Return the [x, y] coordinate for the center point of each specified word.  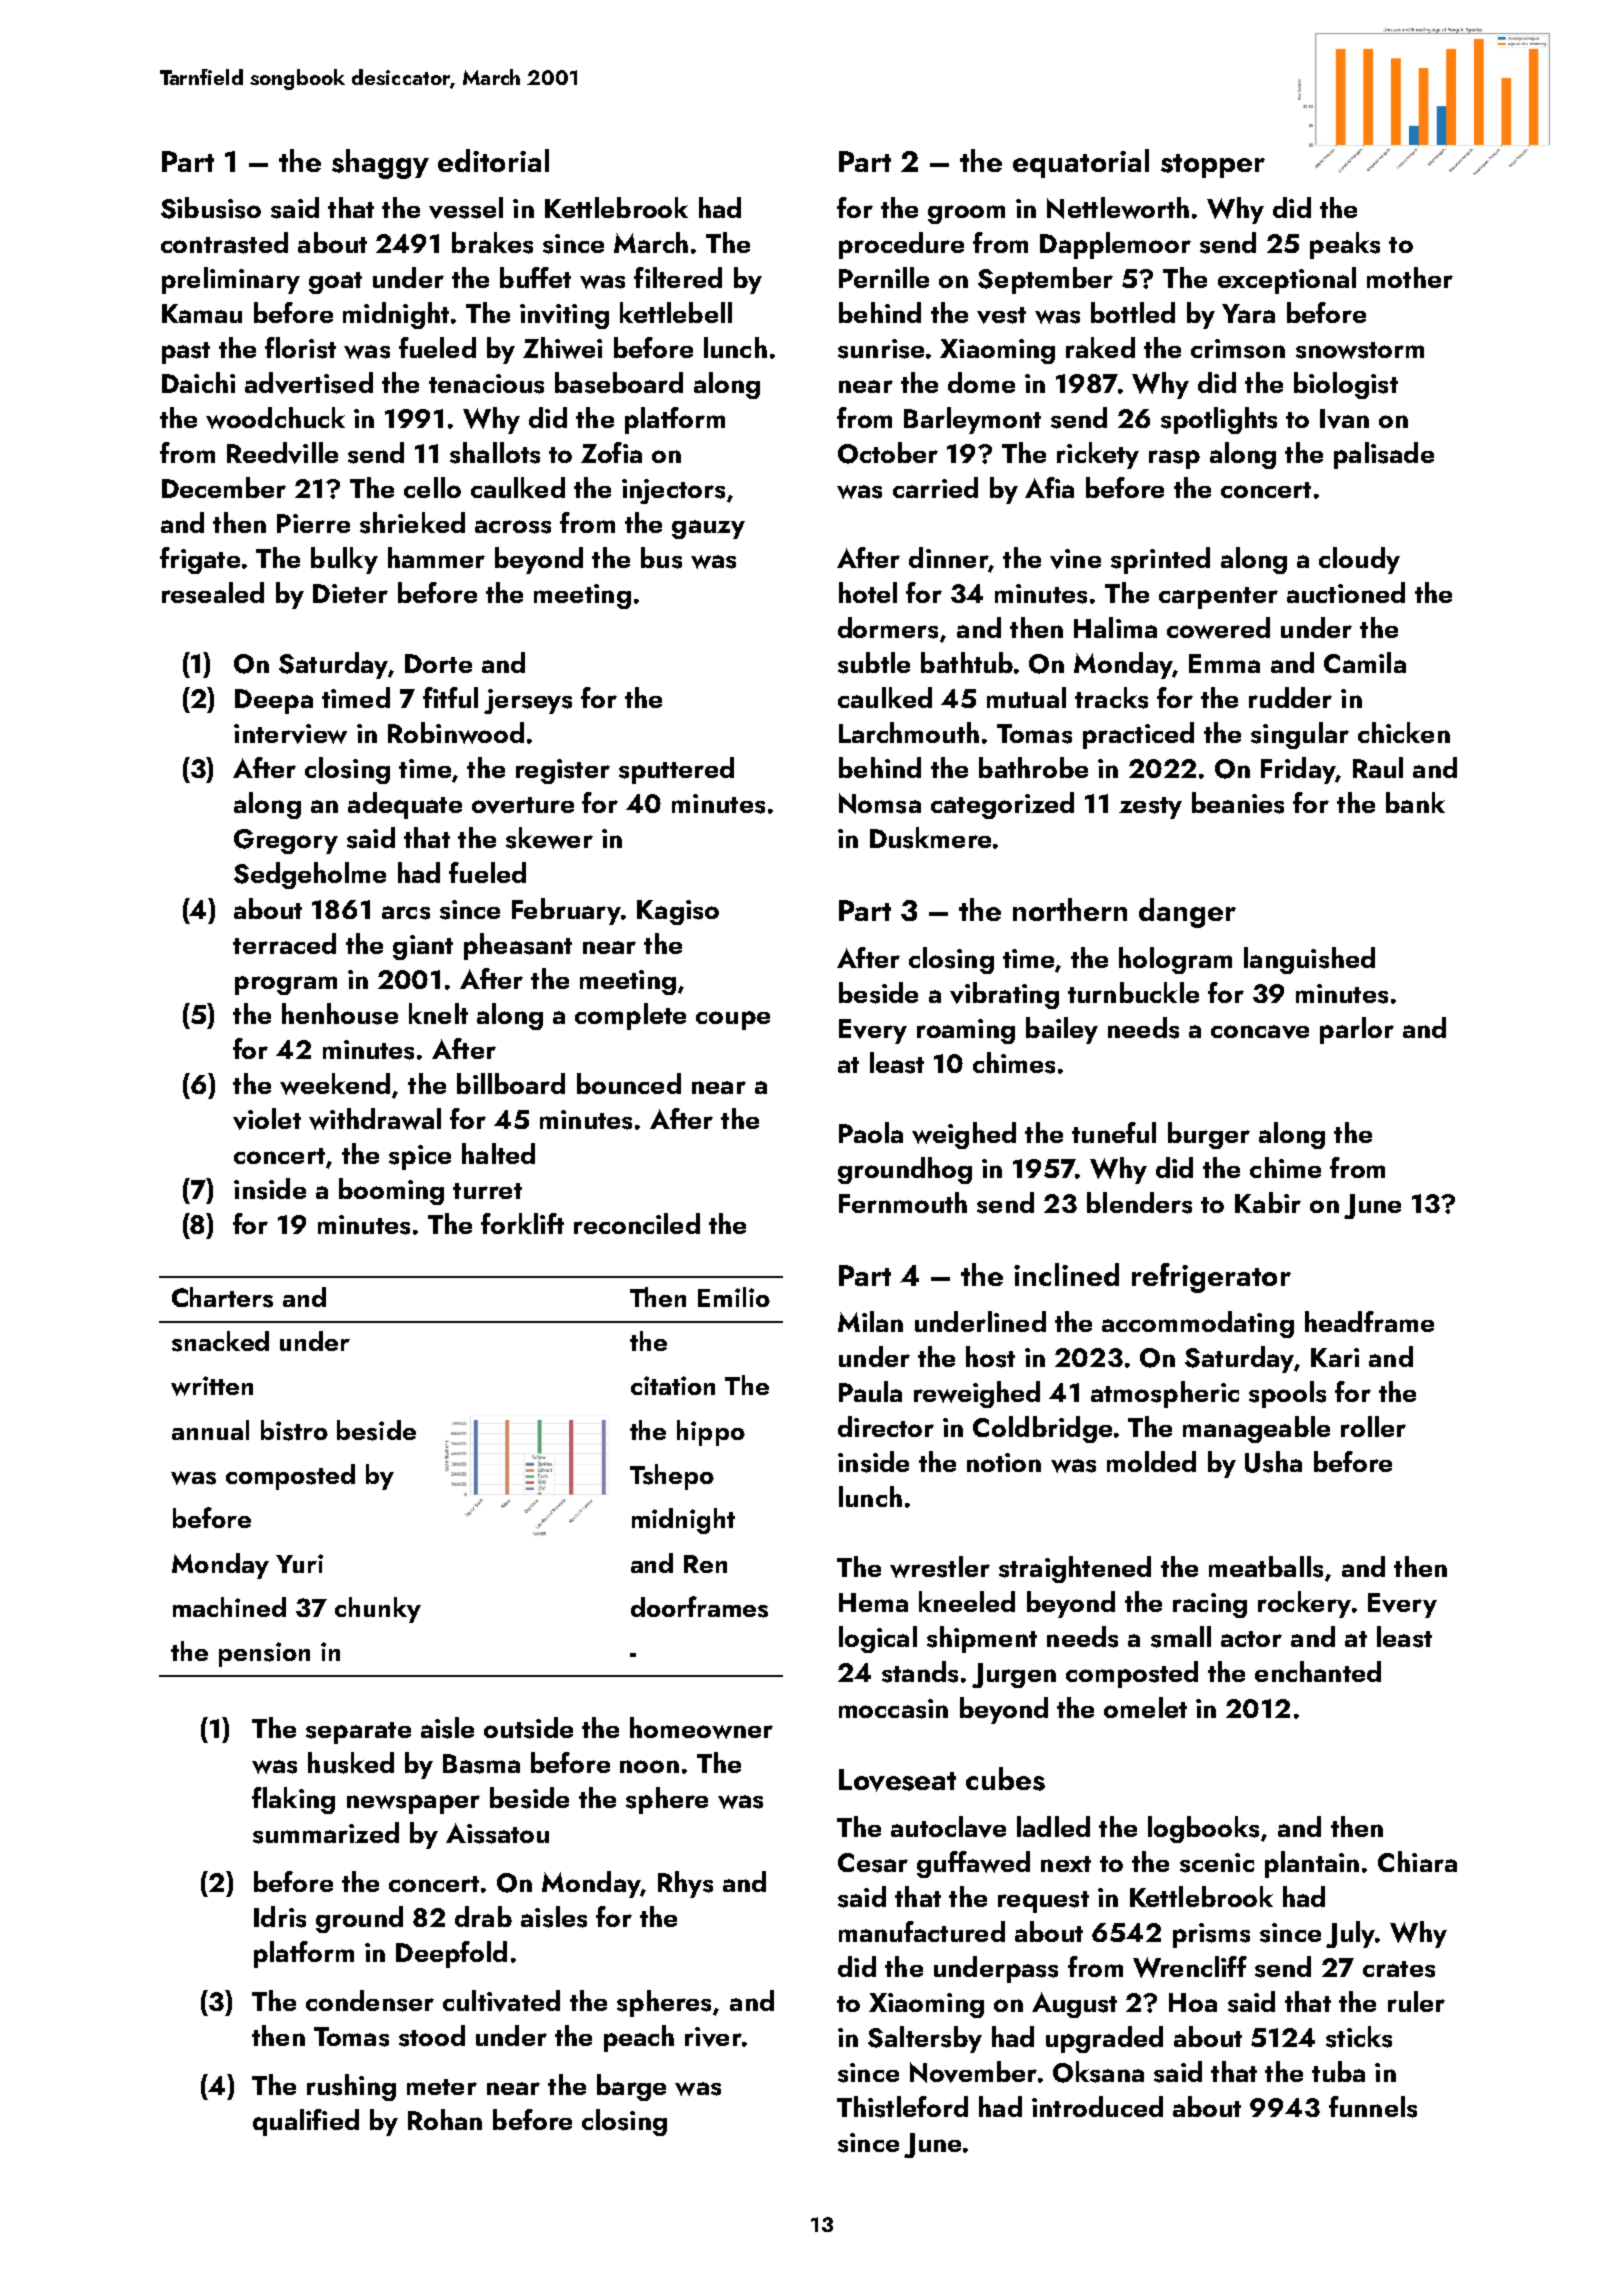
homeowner [701, 1728]
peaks [1345, 245]
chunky [378, 1610]
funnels [1373, 2107]
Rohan [445, 2119]
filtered [678, 277]
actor [1251, 1639]
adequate [405, 805]
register [563, 771]
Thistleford [902, 2107]
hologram [1175, 960]
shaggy [380, 164]
